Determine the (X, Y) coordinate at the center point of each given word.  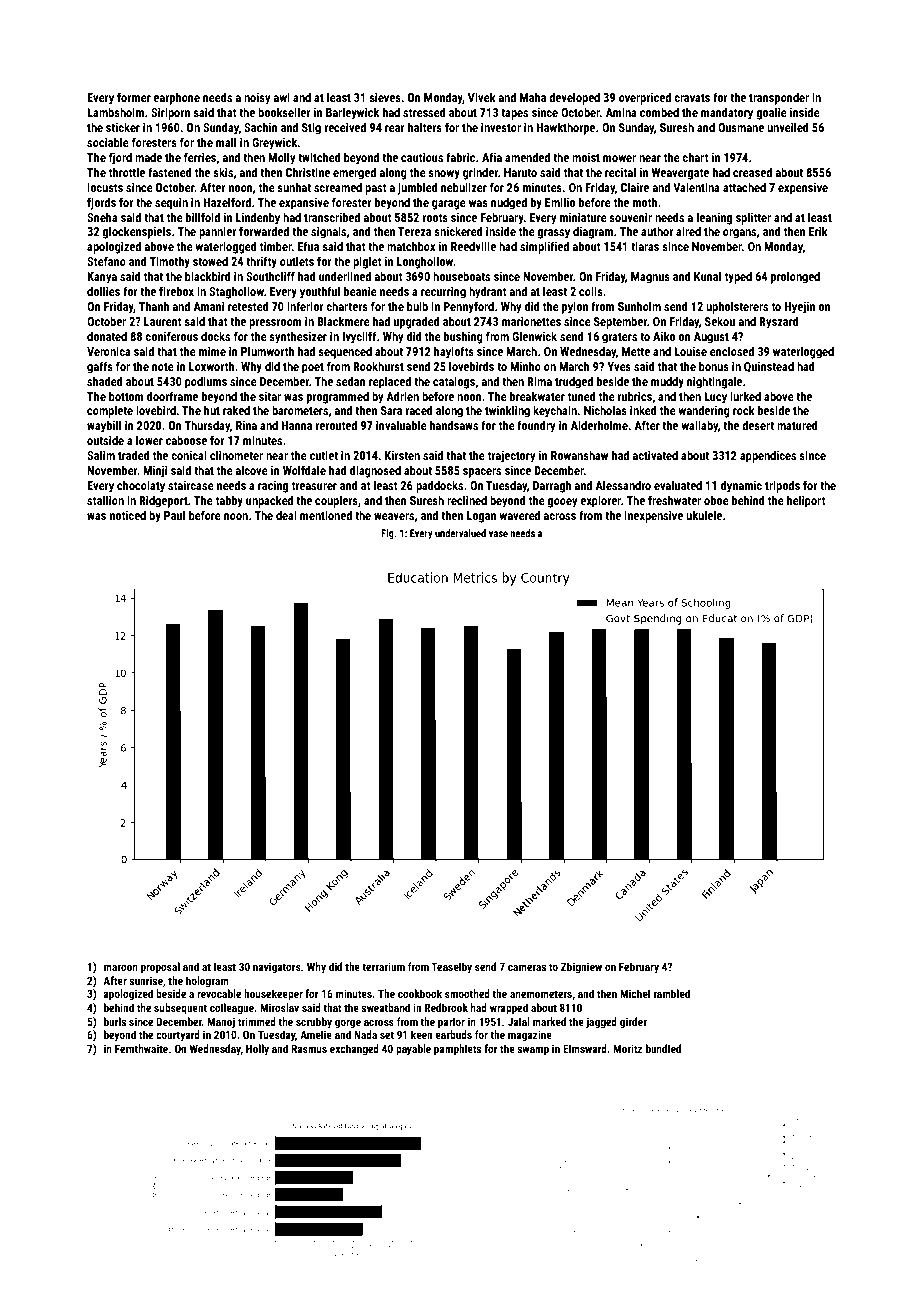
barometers (300, 410)
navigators (277, 968)
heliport (806, 501)
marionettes (531, 321)
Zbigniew (581, 968)
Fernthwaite (141, 1048)
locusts (105, 187)
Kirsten (402, 455)
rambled (672, 993)
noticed (128, 515)
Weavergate (680, 174)
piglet (367, 262)
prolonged (795, 277)
